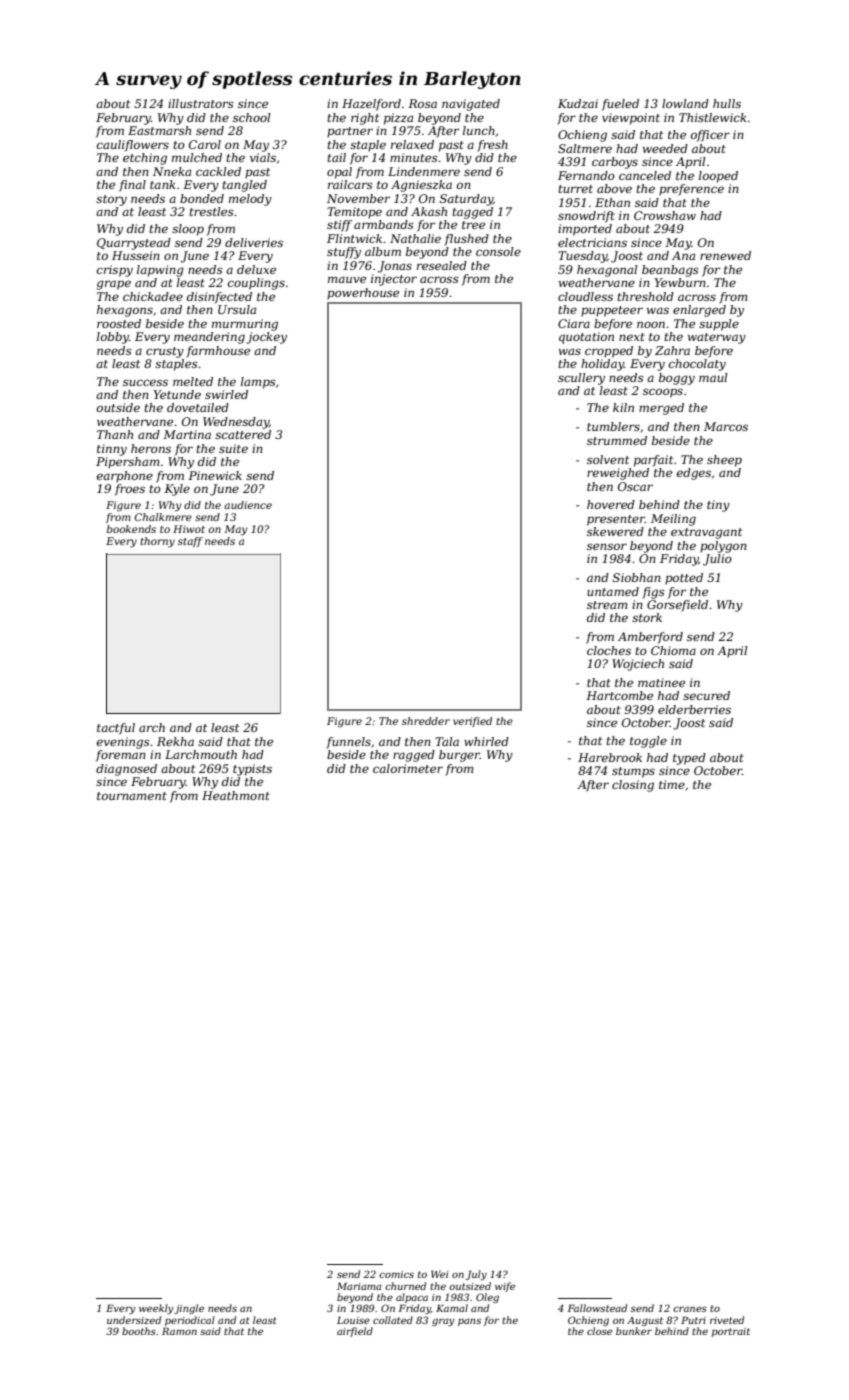 The width and height of the screenshot is (849, 1400). I want to click on beanbags, so click(670, 271).
